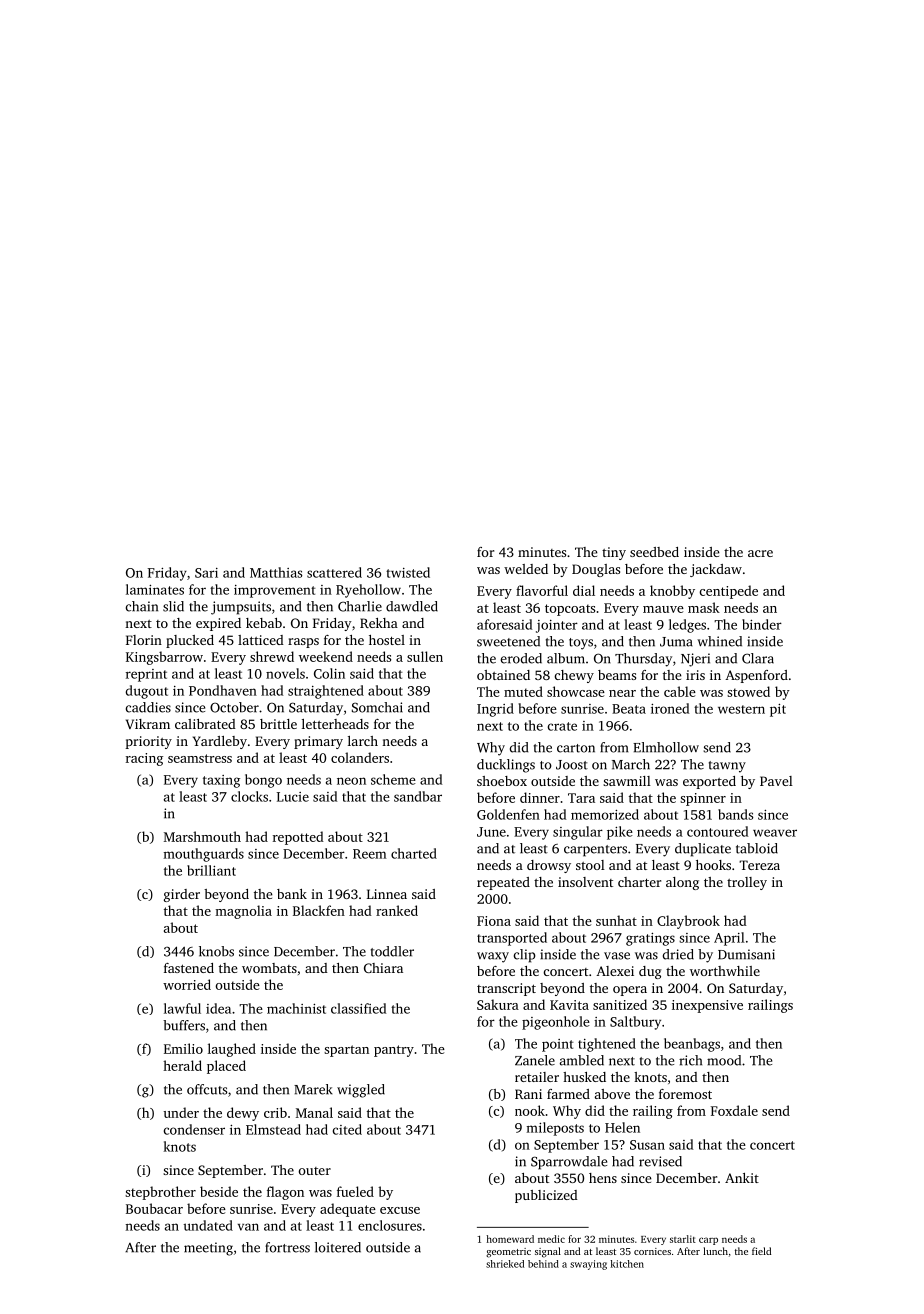 This screenshot has width=924, height=1314. What do you see at coordinates (707, 1006) in the screenshot?
I see `inexpensive` at bounding box center [707, 1006].
